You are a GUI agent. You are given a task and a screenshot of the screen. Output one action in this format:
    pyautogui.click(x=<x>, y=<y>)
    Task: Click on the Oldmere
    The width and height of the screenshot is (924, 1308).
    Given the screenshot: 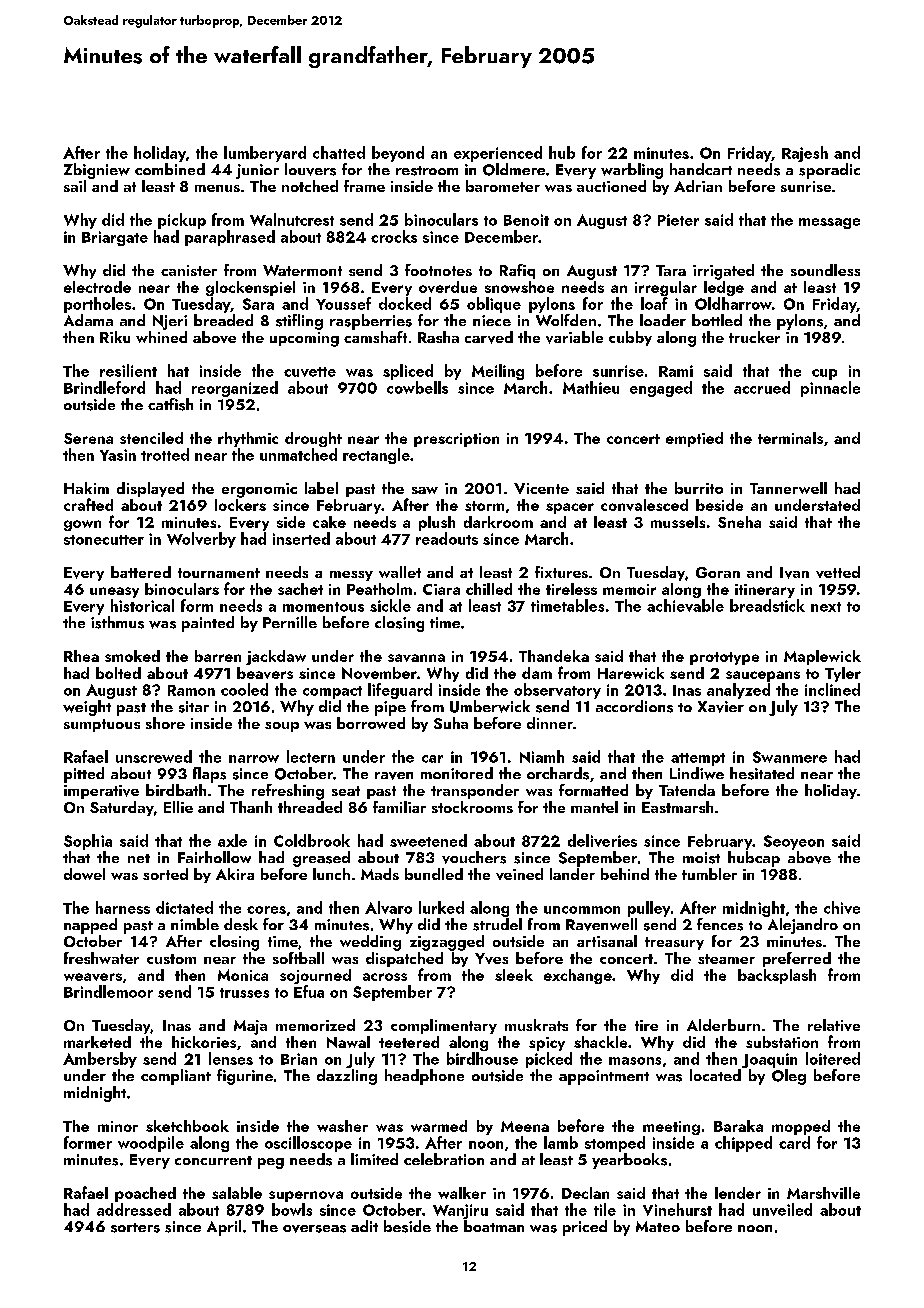 What is the action you would take?
    pyautogui.click(x=514, y=169)
